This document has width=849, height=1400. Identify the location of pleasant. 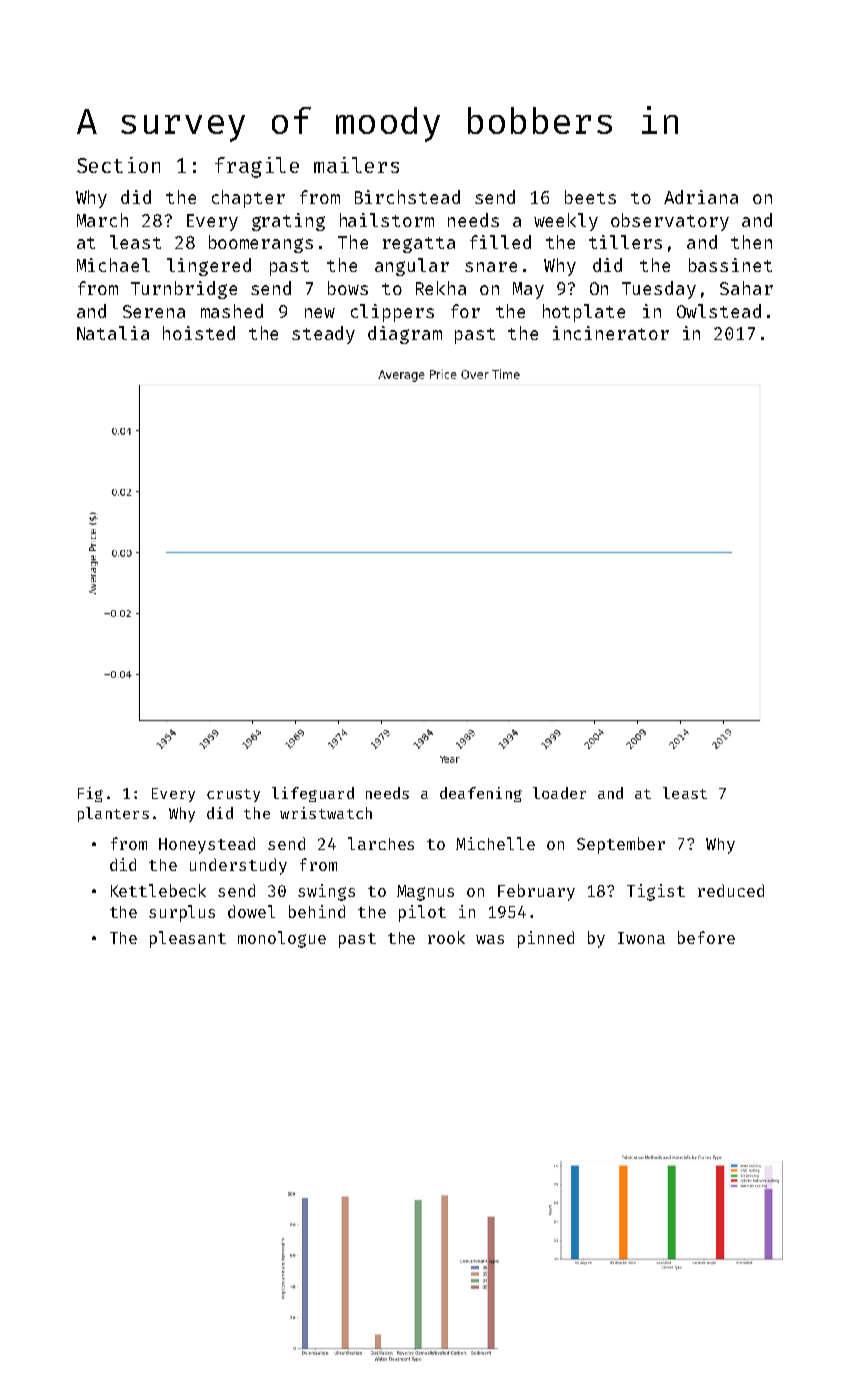
(188, 939).
